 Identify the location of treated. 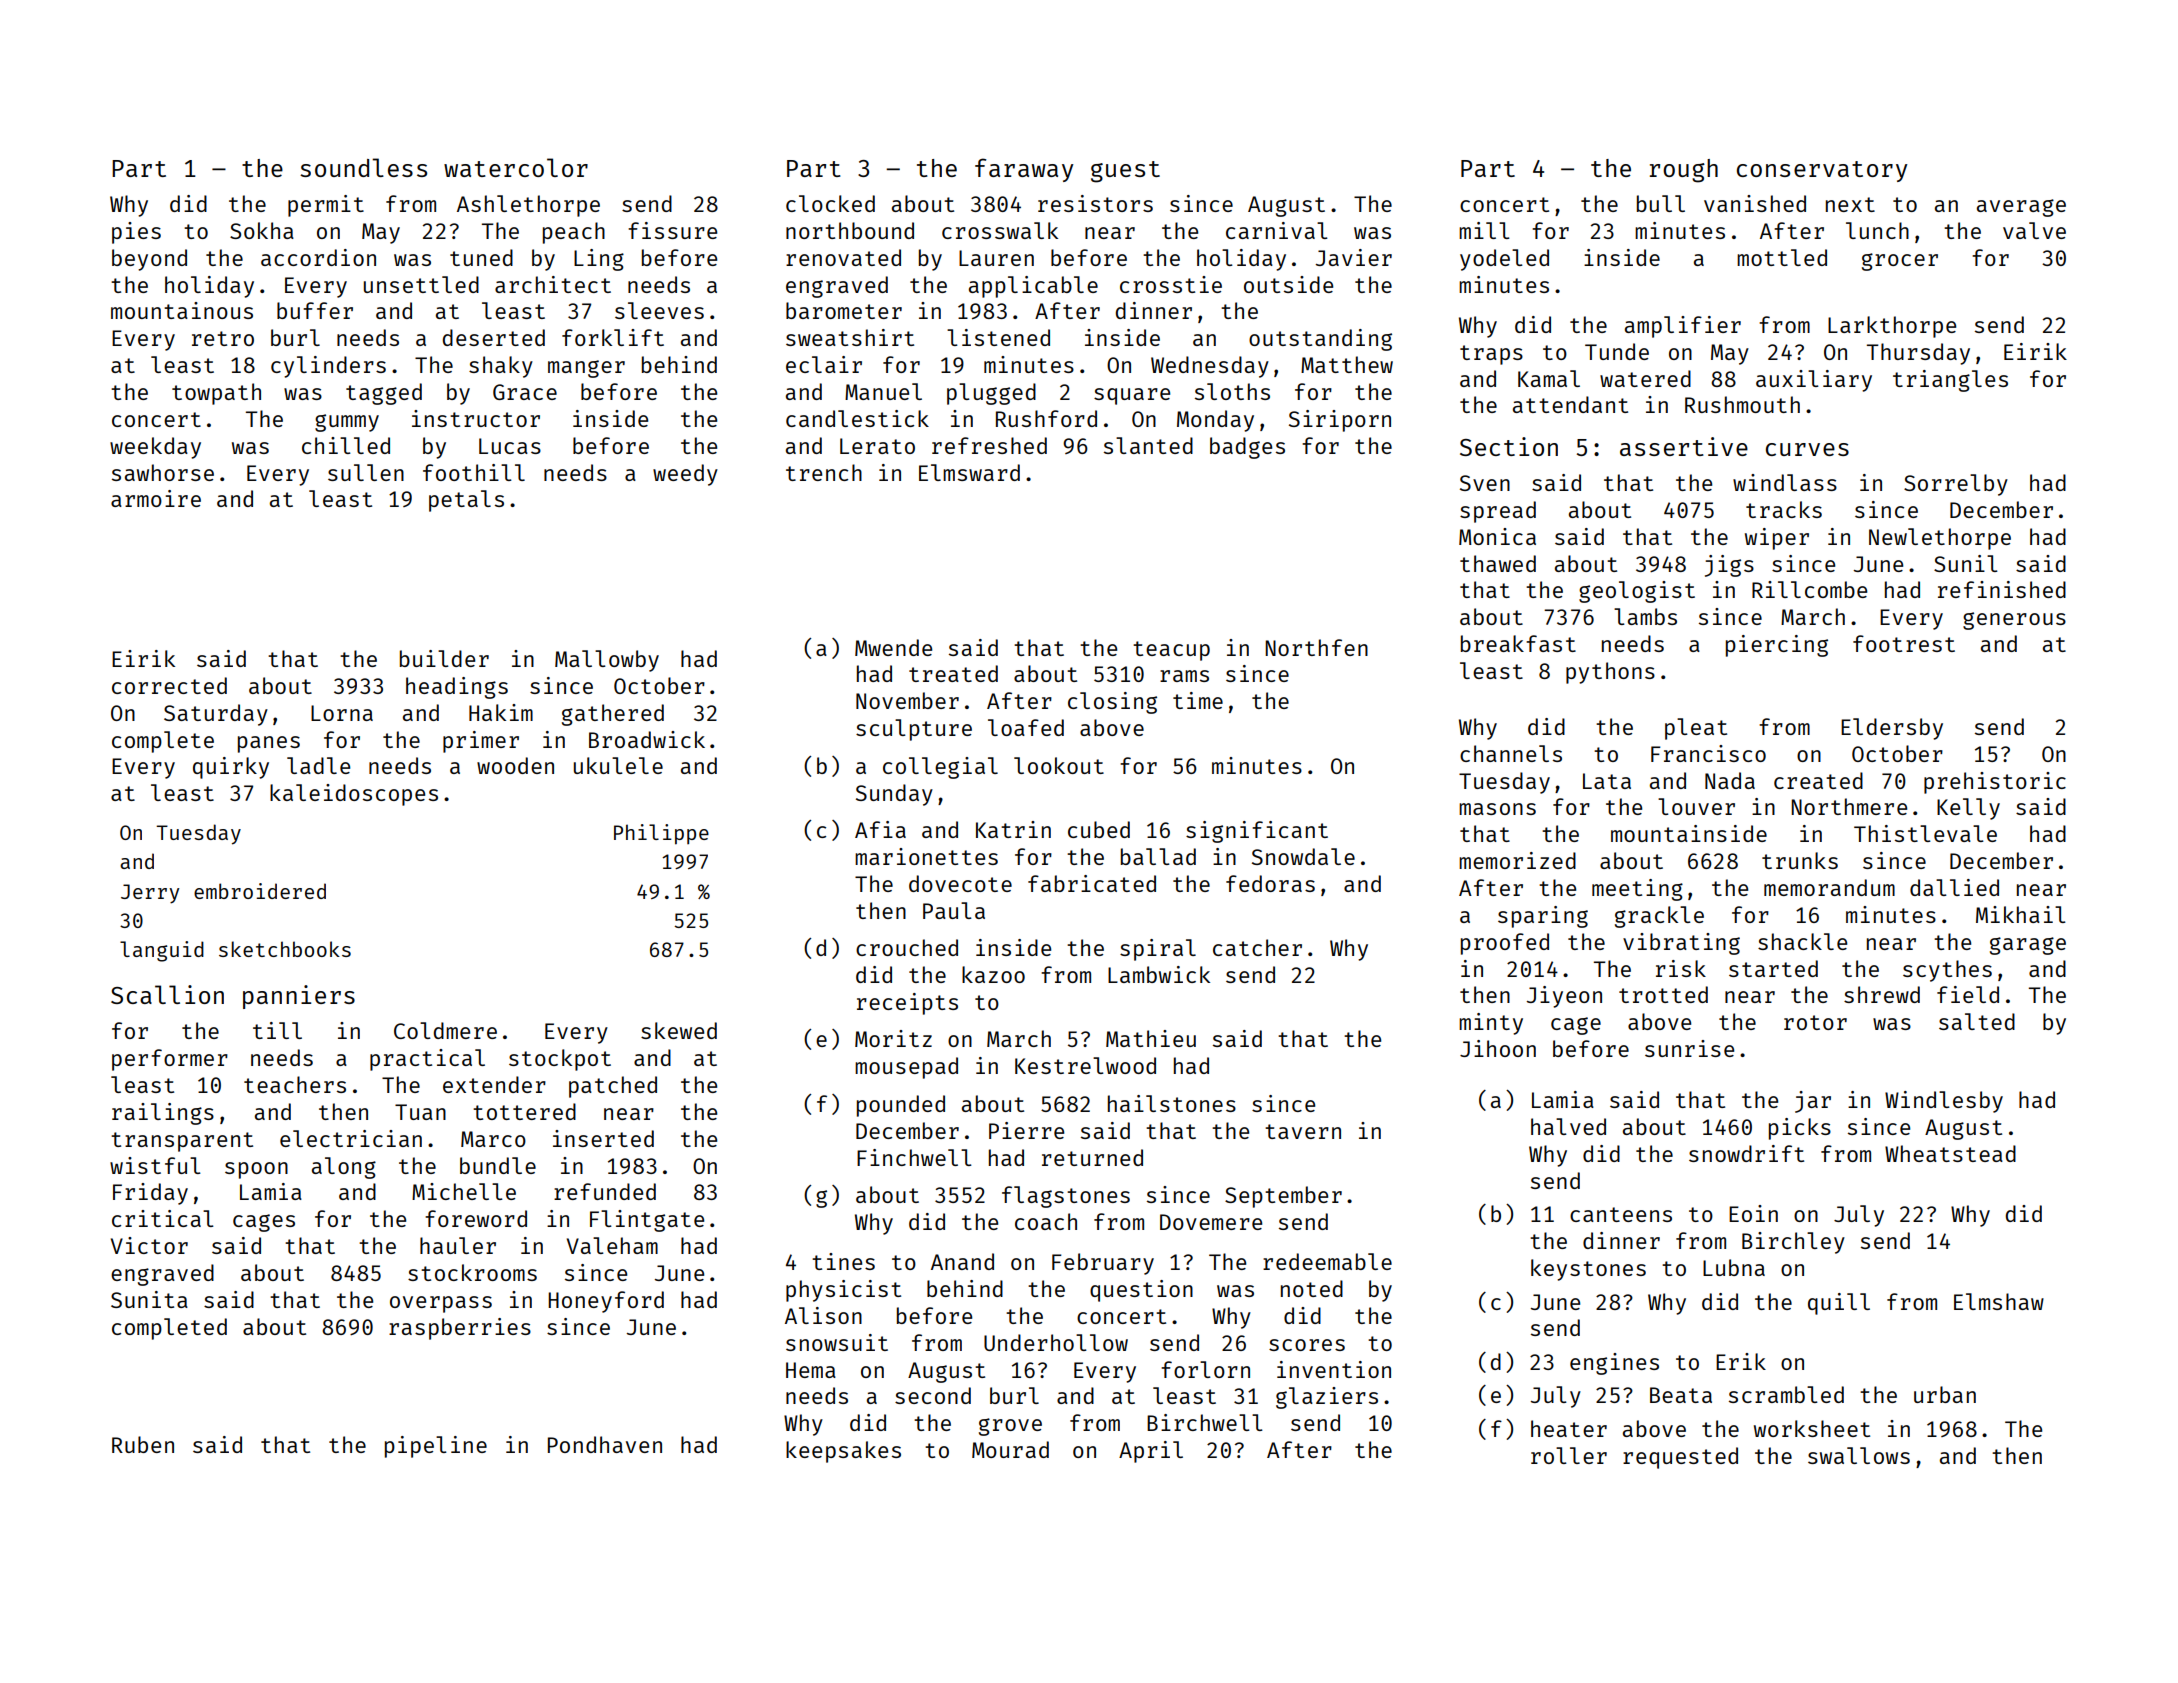
(953, 673).
